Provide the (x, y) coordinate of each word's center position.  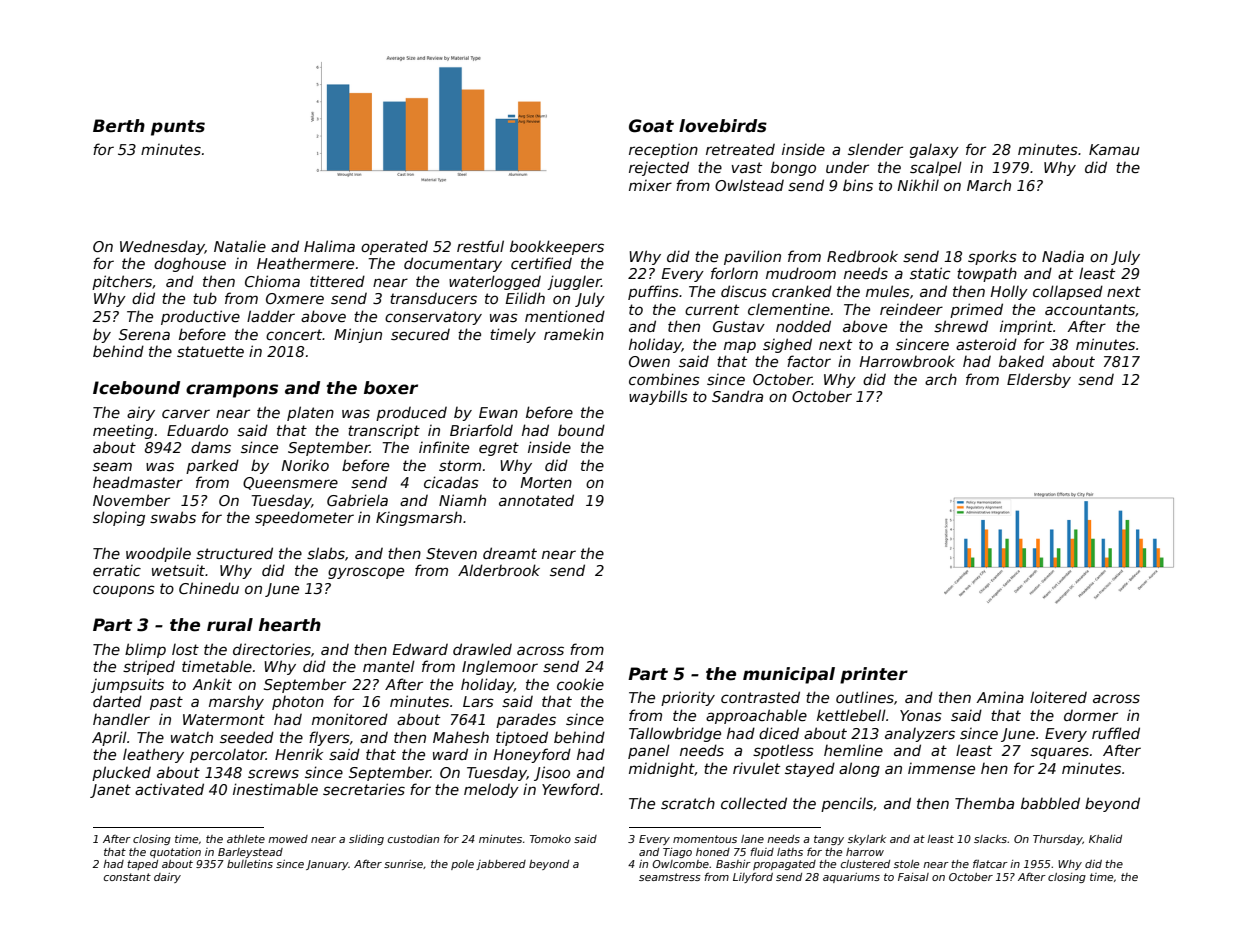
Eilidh (525, 298)
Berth (119, 126)
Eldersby (1039, 380)
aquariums (851, 878)
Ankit (212, 684)
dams (211, 447)
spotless (783, 751)
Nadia (1063, 256)
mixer (650, 185)
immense (941, 768)
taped (142, 865)
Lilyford (753, 877)
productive (200, 317)
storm (460, 465)
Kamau (1114, 149)
